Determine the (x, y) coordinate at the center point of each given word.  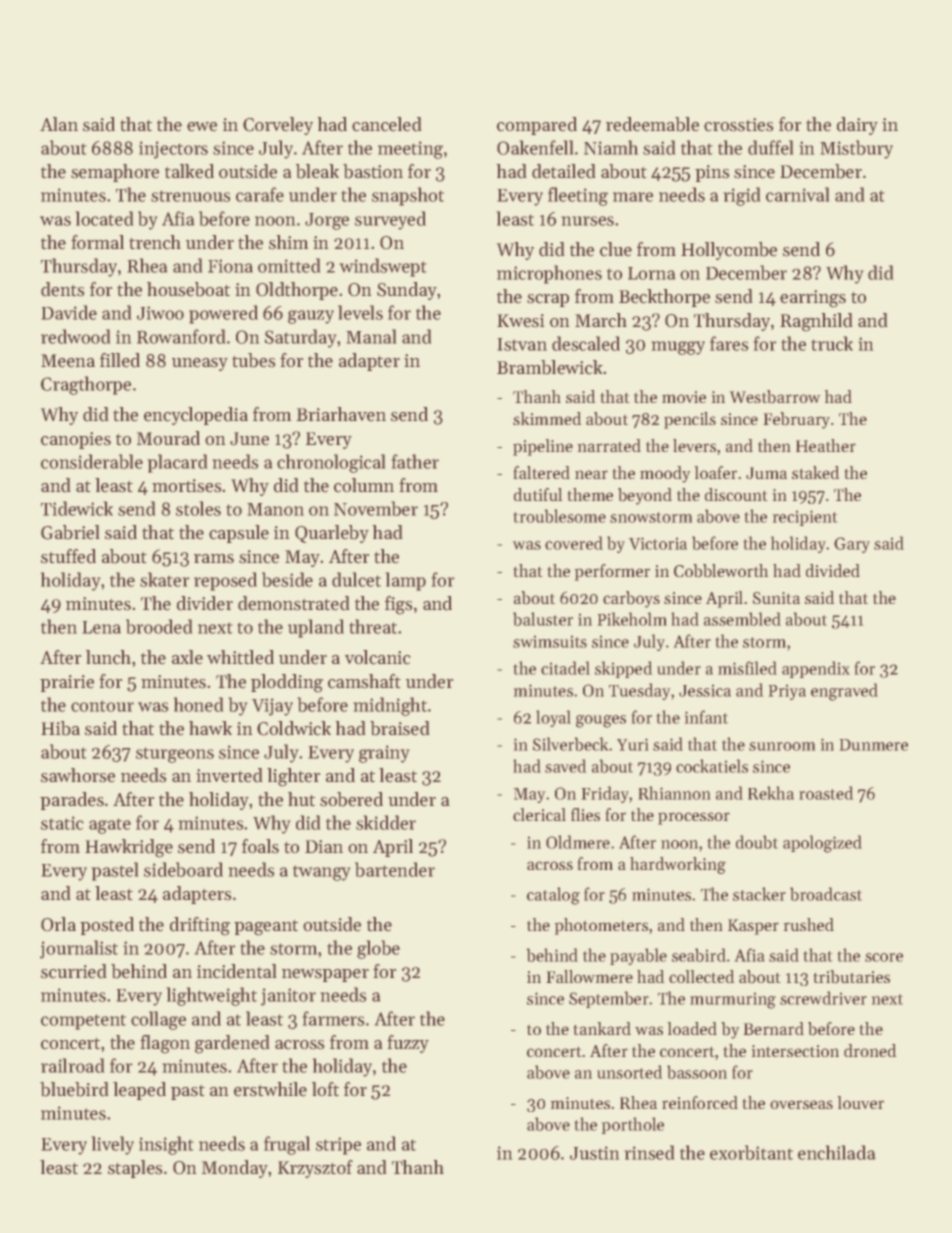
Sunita (776, 598)
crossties (739, 125)
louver (860, 1102)
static (62, 823)
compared (537, 126)
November (376, 508)
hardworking (678, 865)
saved (566, 766)
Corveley (278, 126)
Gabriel (70, 532)
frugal (287, 1145)
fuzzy (408, 1044)
